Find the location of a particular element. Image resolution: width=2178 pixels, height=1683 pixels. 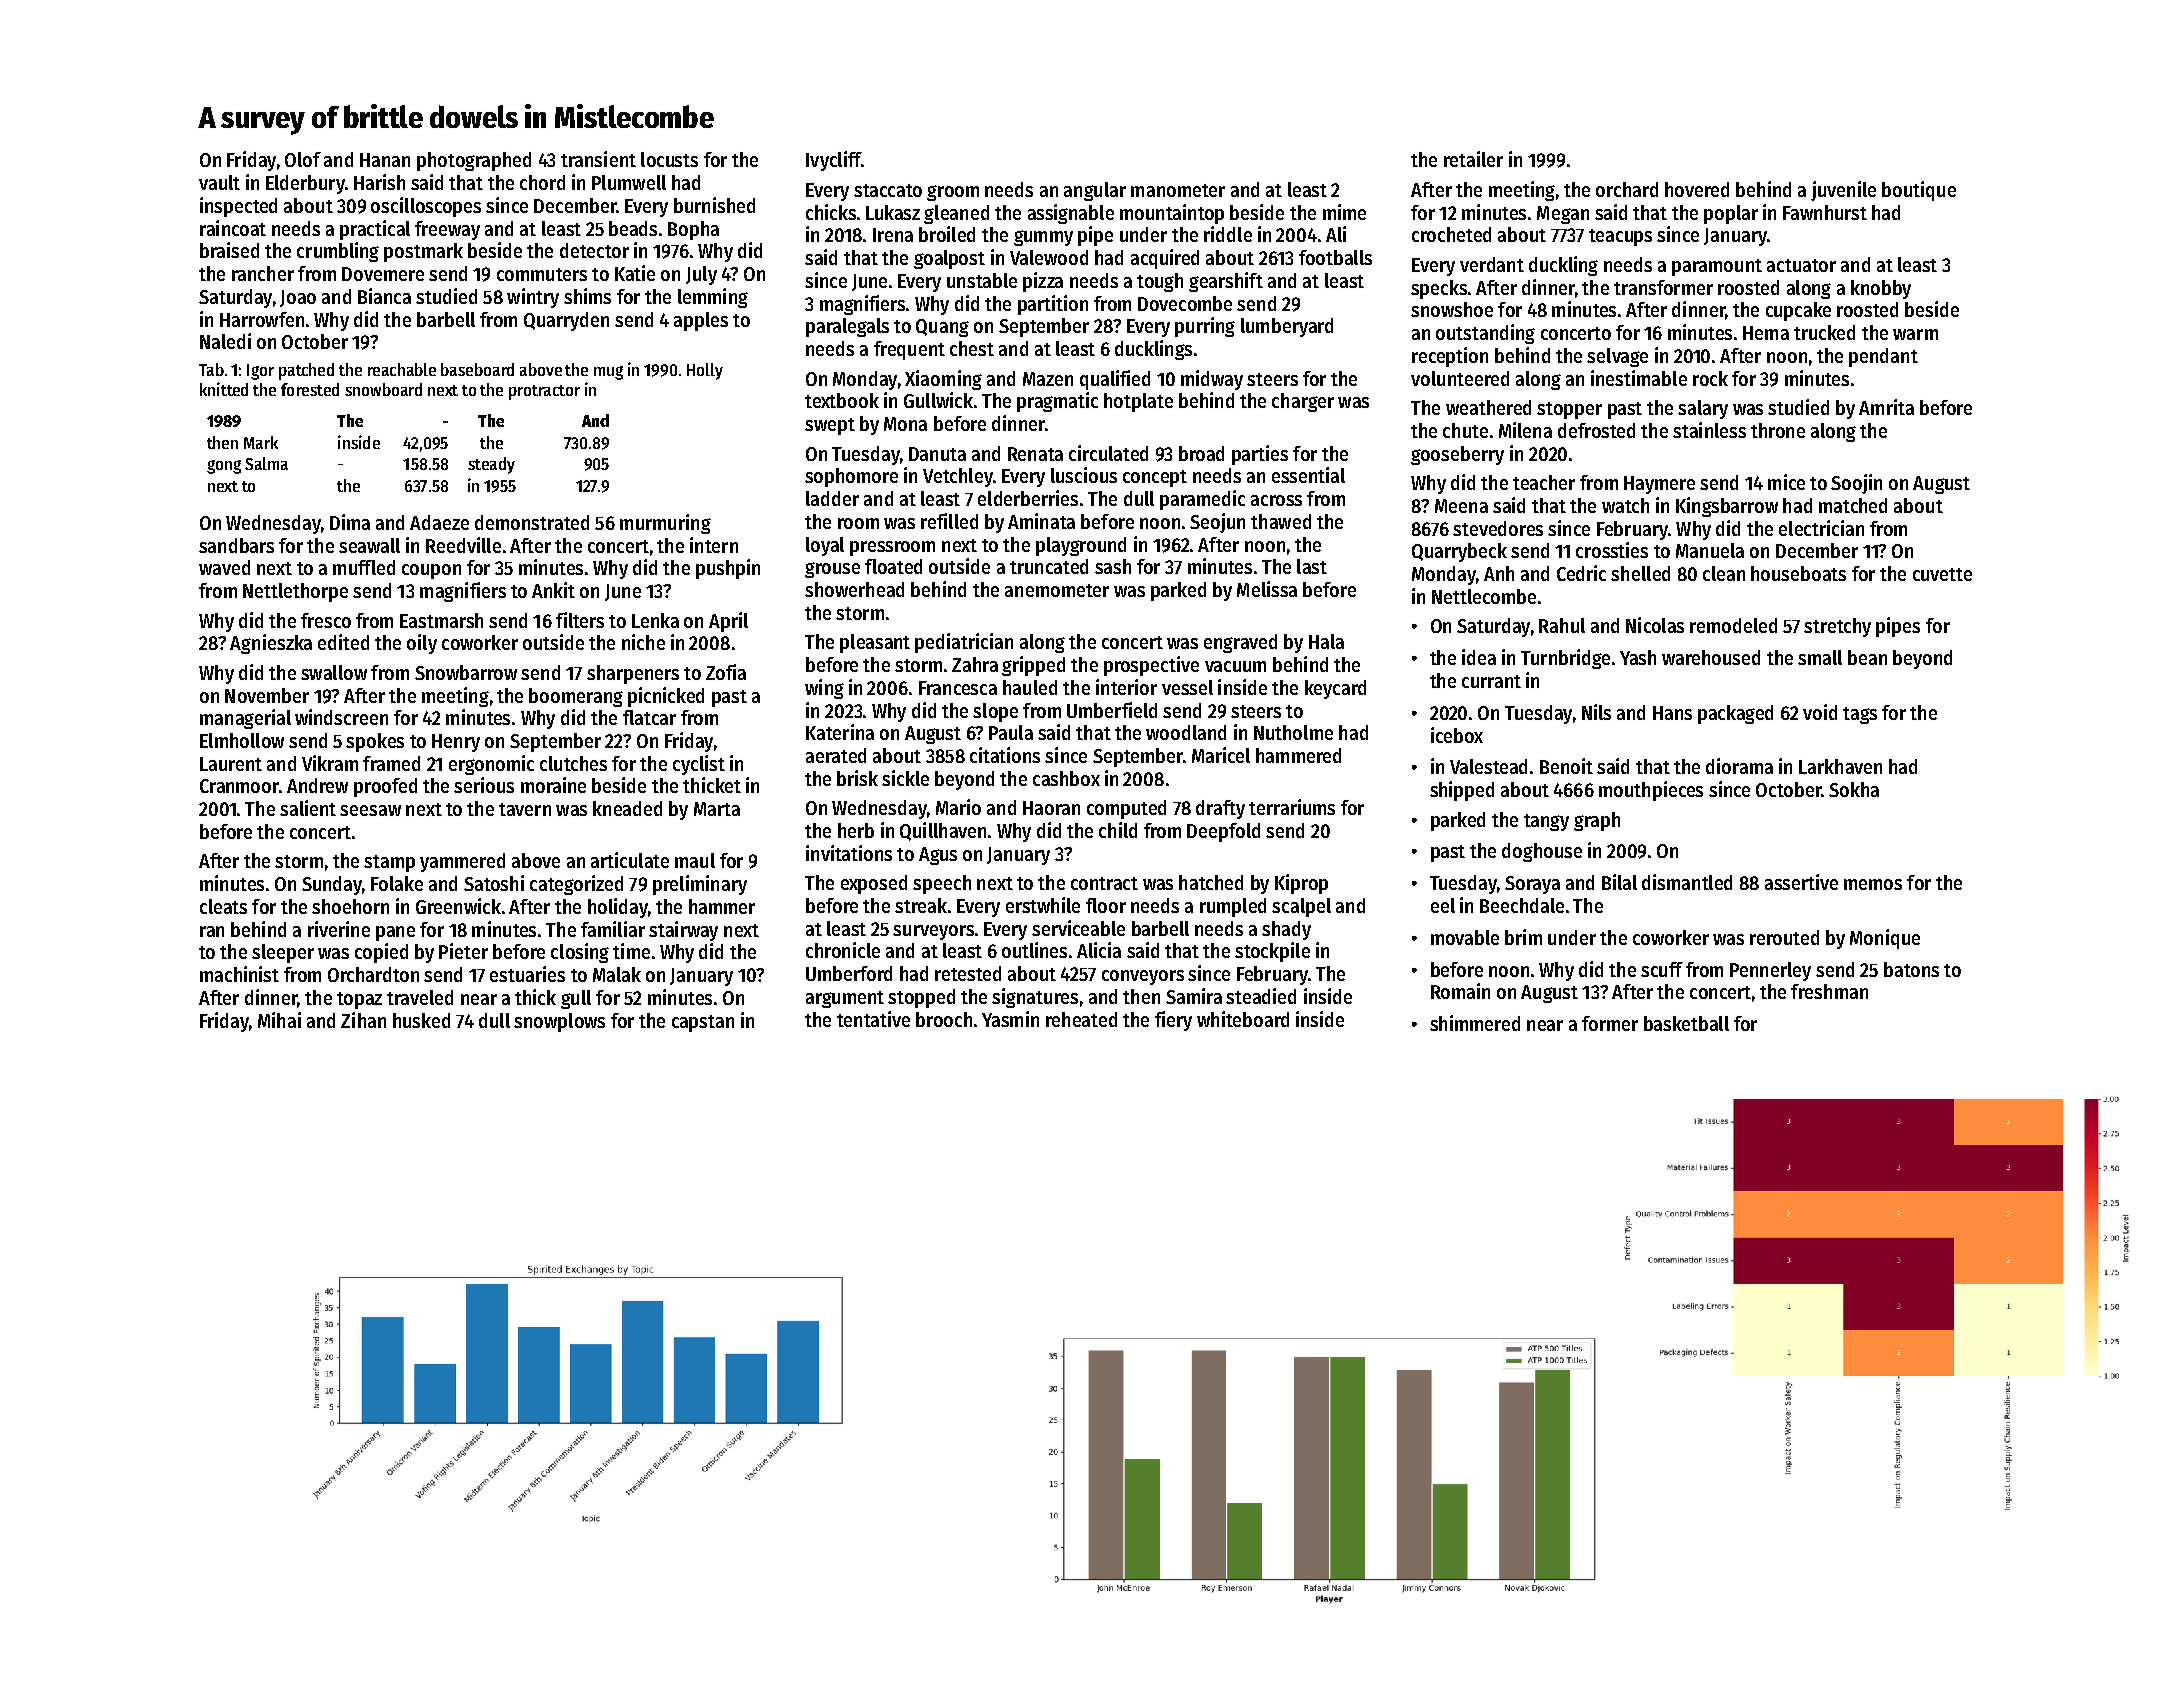

boomerang is located at coordinates (576, 697).
